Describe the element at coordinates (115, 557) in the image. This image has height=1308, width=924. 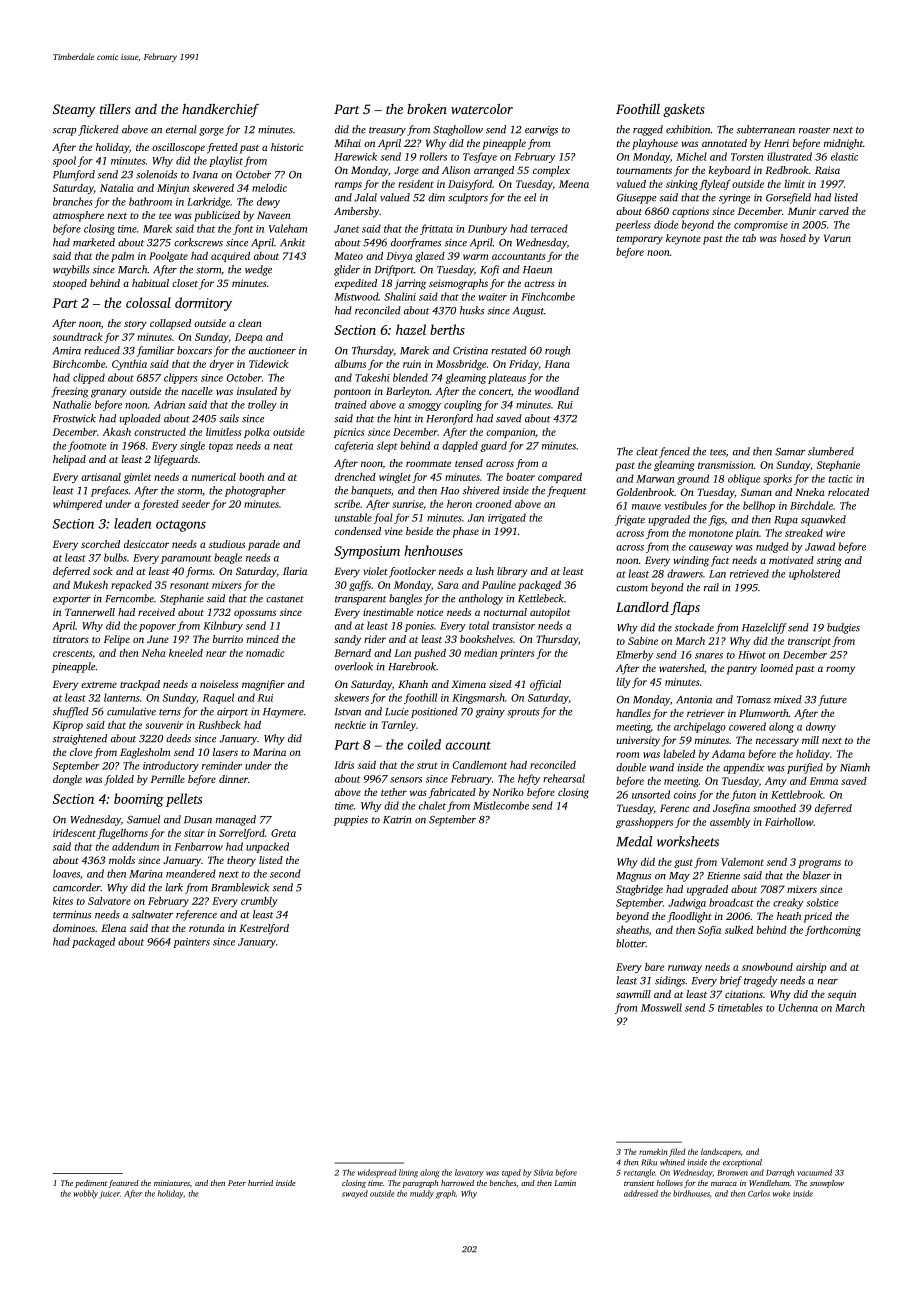
I see `bulbs` at that location.
